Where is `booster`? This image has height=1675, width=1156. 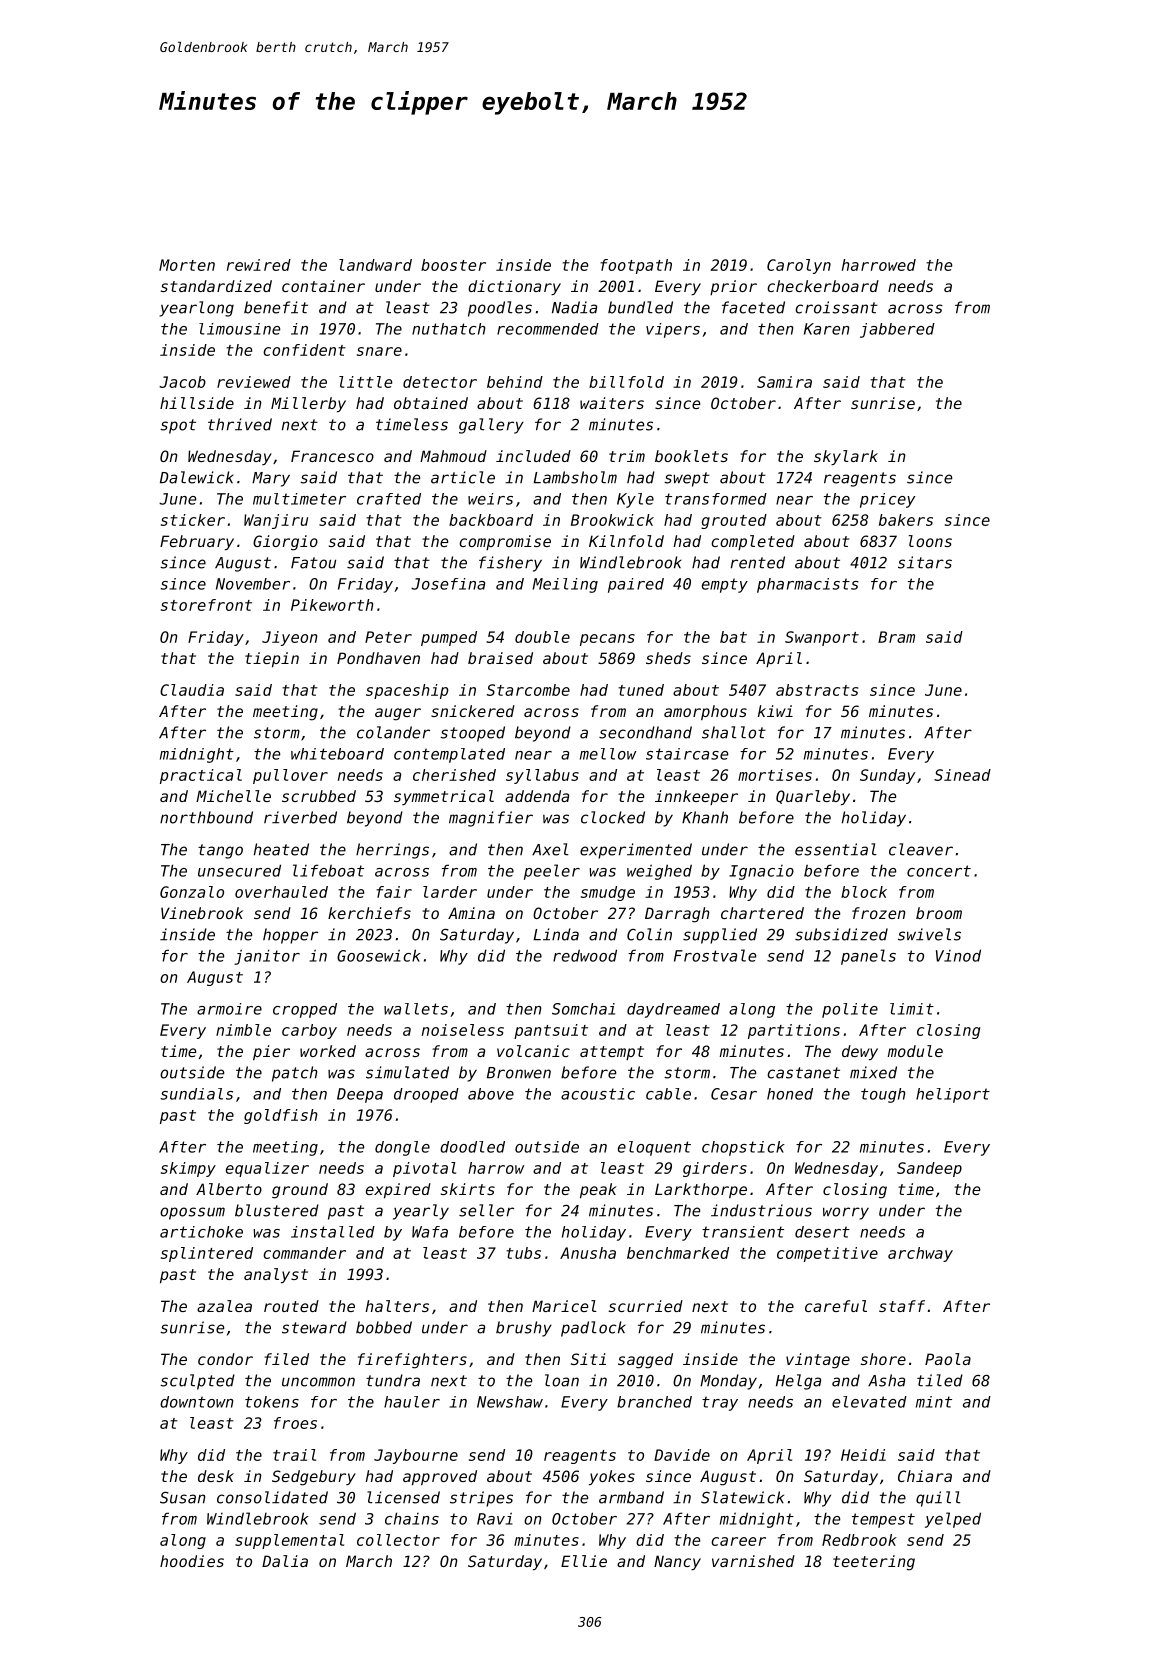 booster is located at coordinates (453, 265).
